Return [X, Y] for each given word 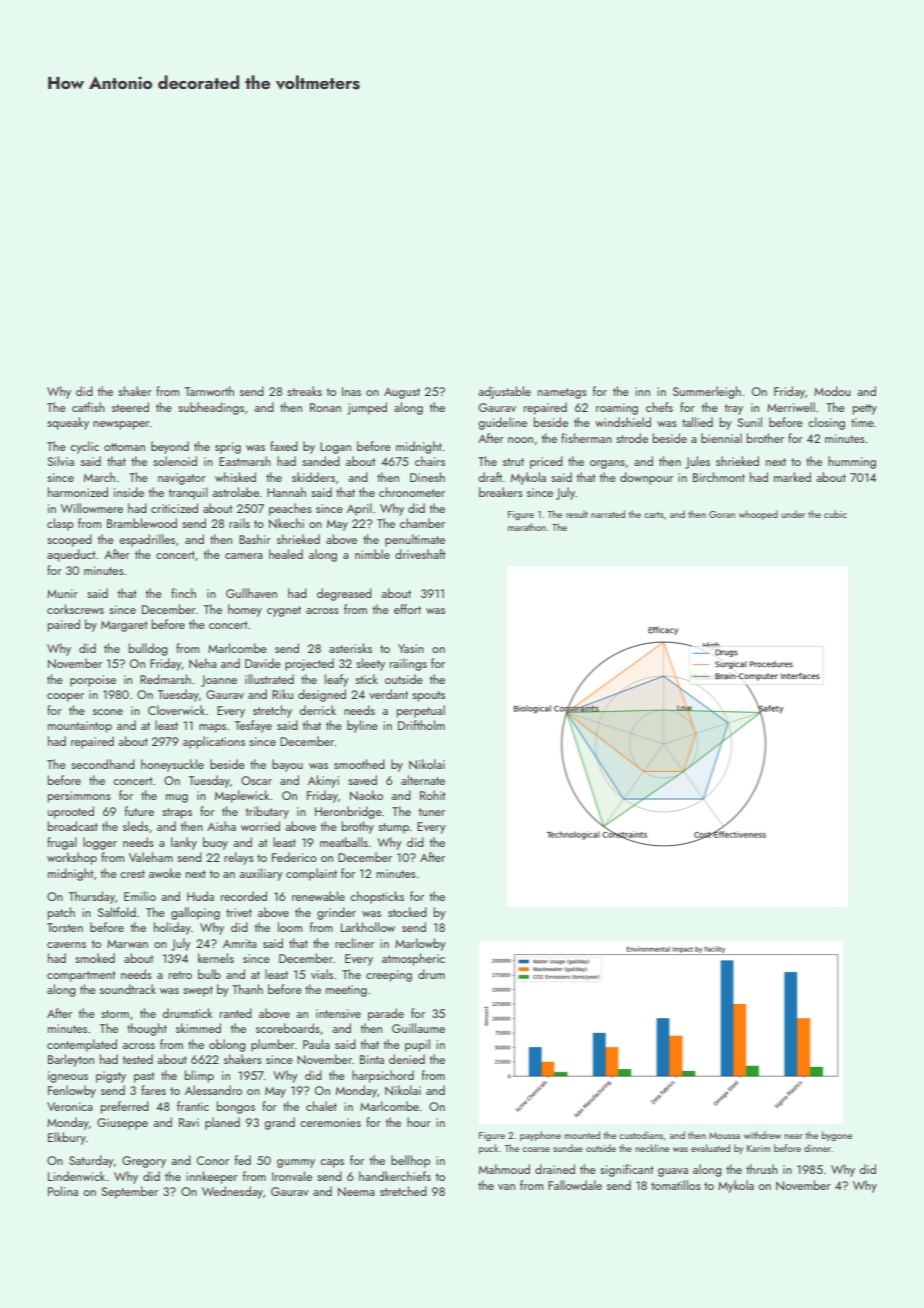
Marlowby [420, 944]
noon [520, 440]
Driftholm [421, 725]
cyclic [84, 447]
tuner [431, 812]
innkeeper [212, 1177]
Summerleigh [707, 392]
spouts [428, 696]
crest [132, 874]
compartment [81, 976]
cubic [835, 514]
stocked [407, 912]
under [793, 514]
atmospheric [413, 959]
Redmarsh [165, 679]
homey [245, 610]
